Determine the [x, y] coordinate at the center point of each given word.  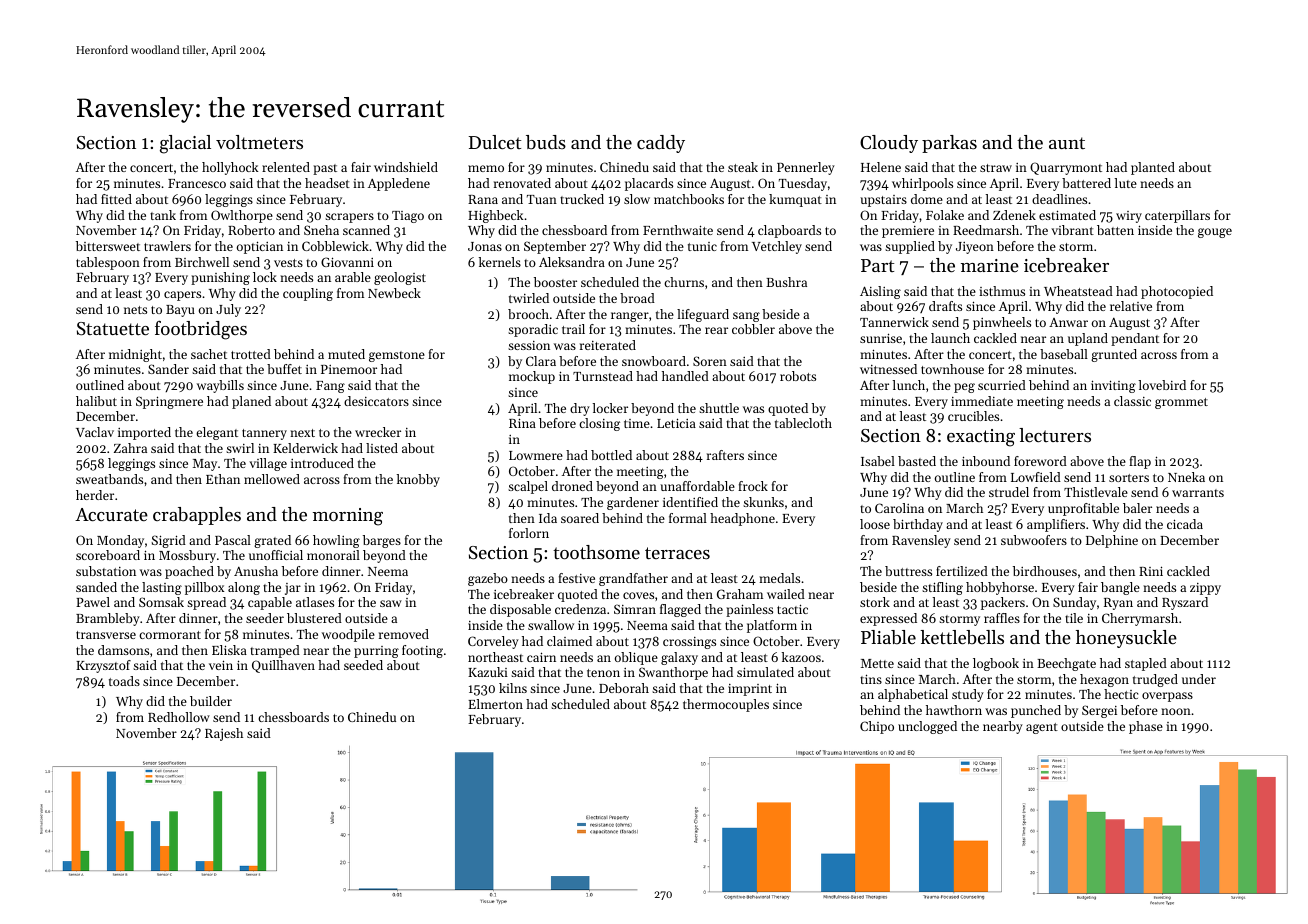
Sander [168, 369]
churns [684, 282]
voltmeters [259, 142]
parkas [949, 144]
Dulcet [495, 142]
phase [1146, 727]
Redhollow [179, 717]
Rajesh [224, 734]
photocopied [1177, 292]
